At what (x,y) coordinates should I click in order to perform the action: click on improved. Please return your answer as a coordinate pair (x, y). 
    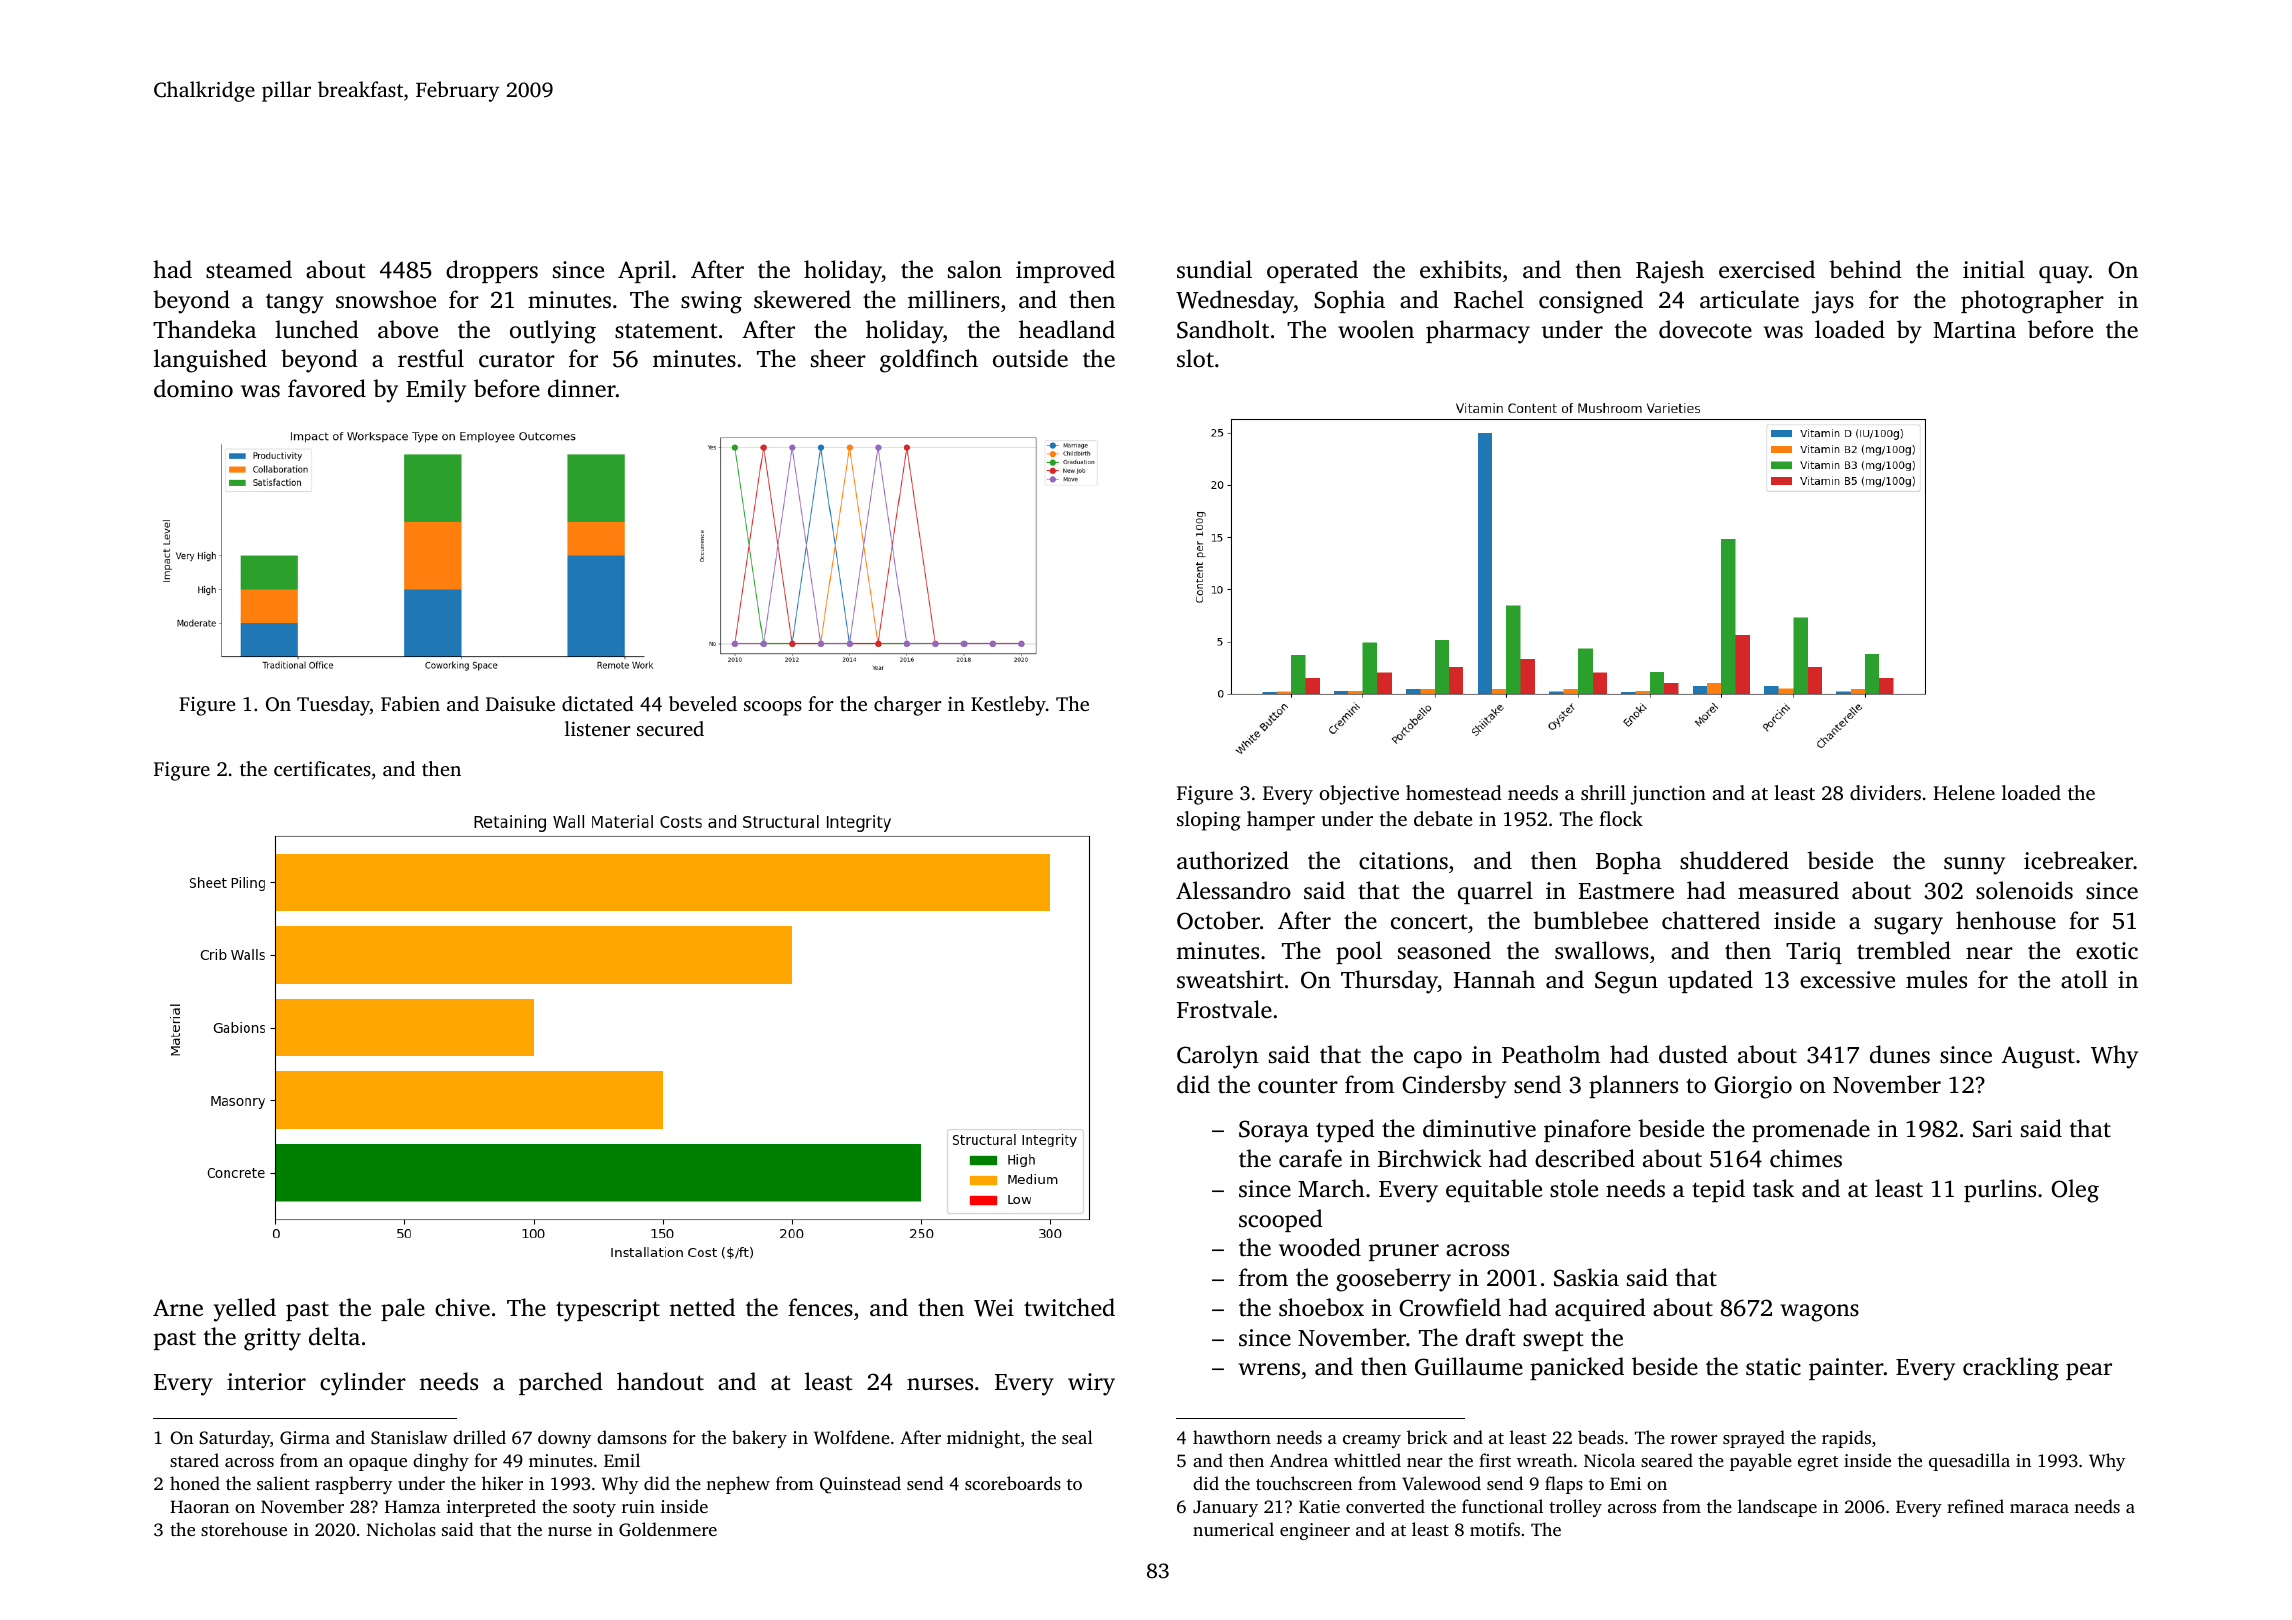
    Looking at the image, I should click on (1065, 271).
